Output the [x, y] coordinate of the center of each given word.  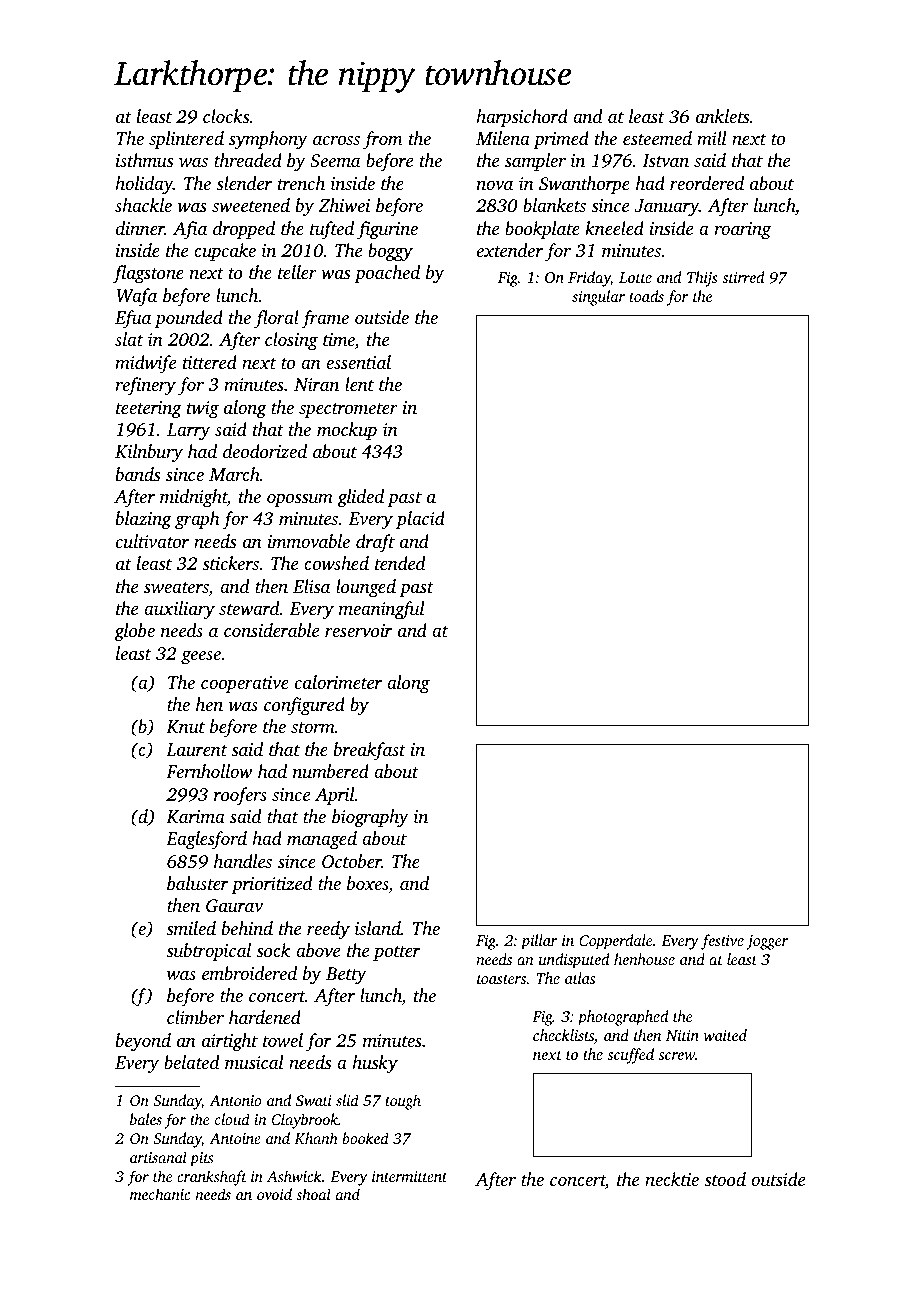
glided [360, 498]
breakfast [370, 751]
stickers [230, 563]
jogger [767, 942]
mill [711, 138]
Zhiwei [344, 205]
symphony [268, 140]
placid [420, 520]
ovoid [274, 1194]
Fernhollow [209, 771]
